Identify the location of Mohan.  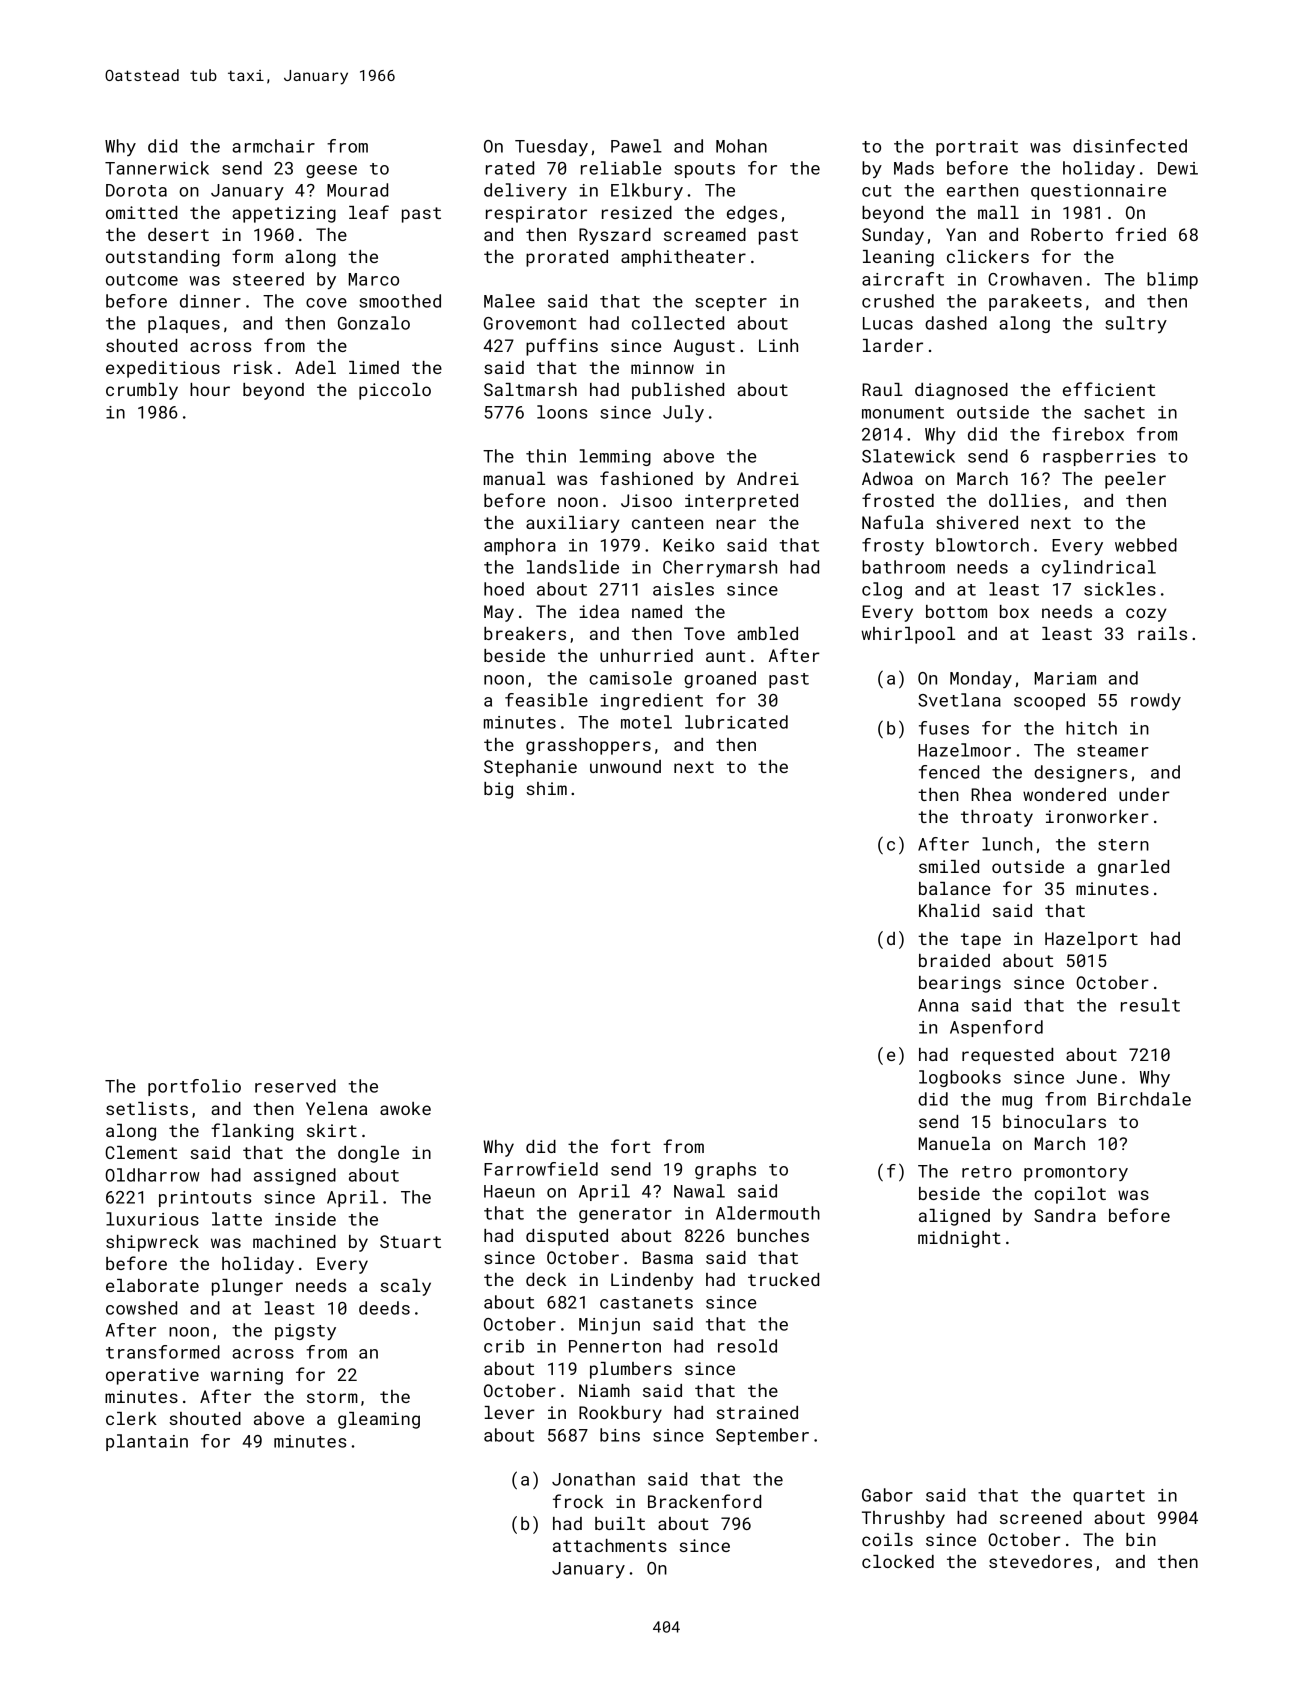
(741, 146).
